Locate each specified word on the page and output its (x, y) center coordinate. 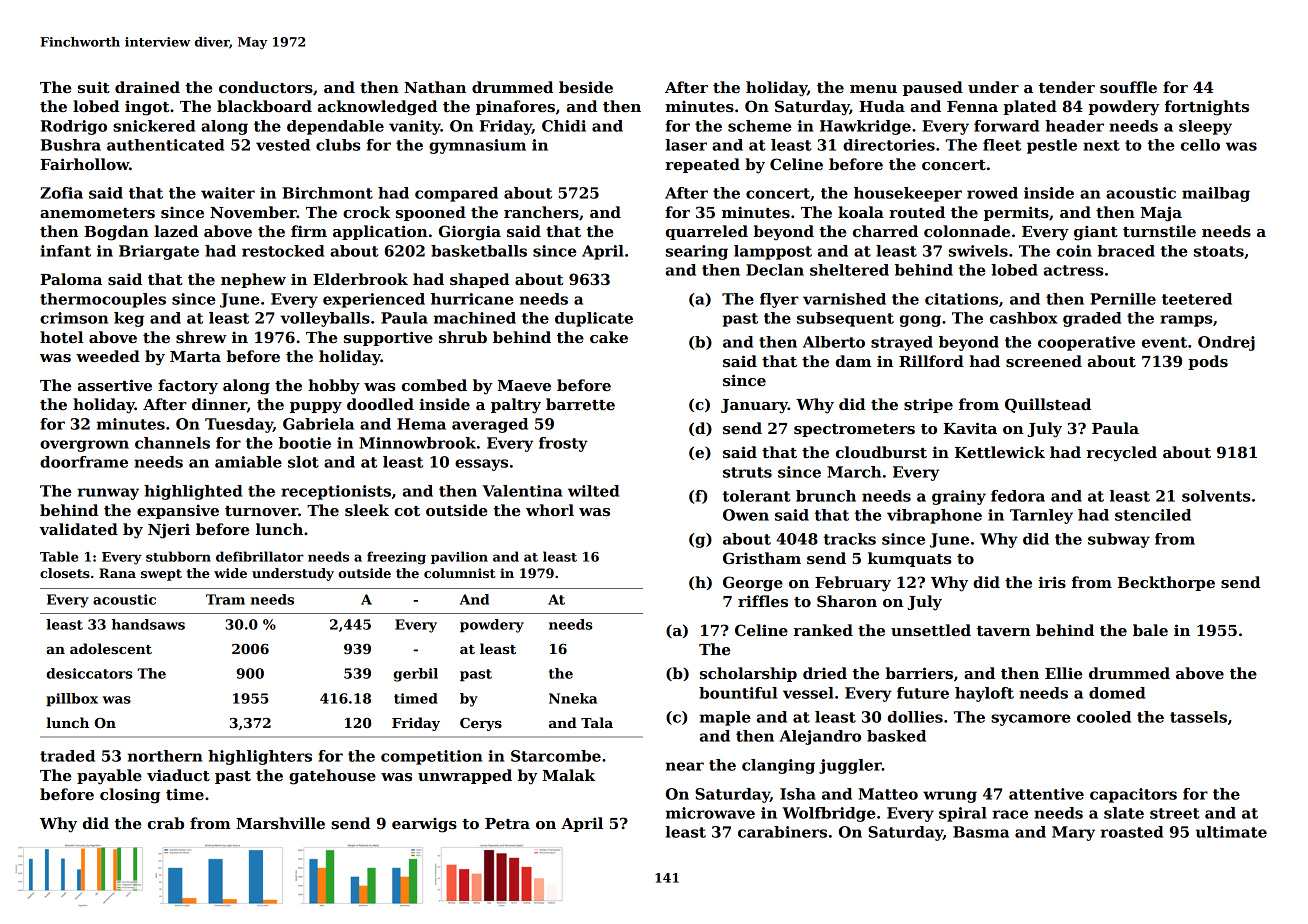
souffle (1128, 87)
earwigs (424, 825)
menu (873, 89)
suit (94, 87)
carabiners (782, 832)
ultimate (1231, 832)
